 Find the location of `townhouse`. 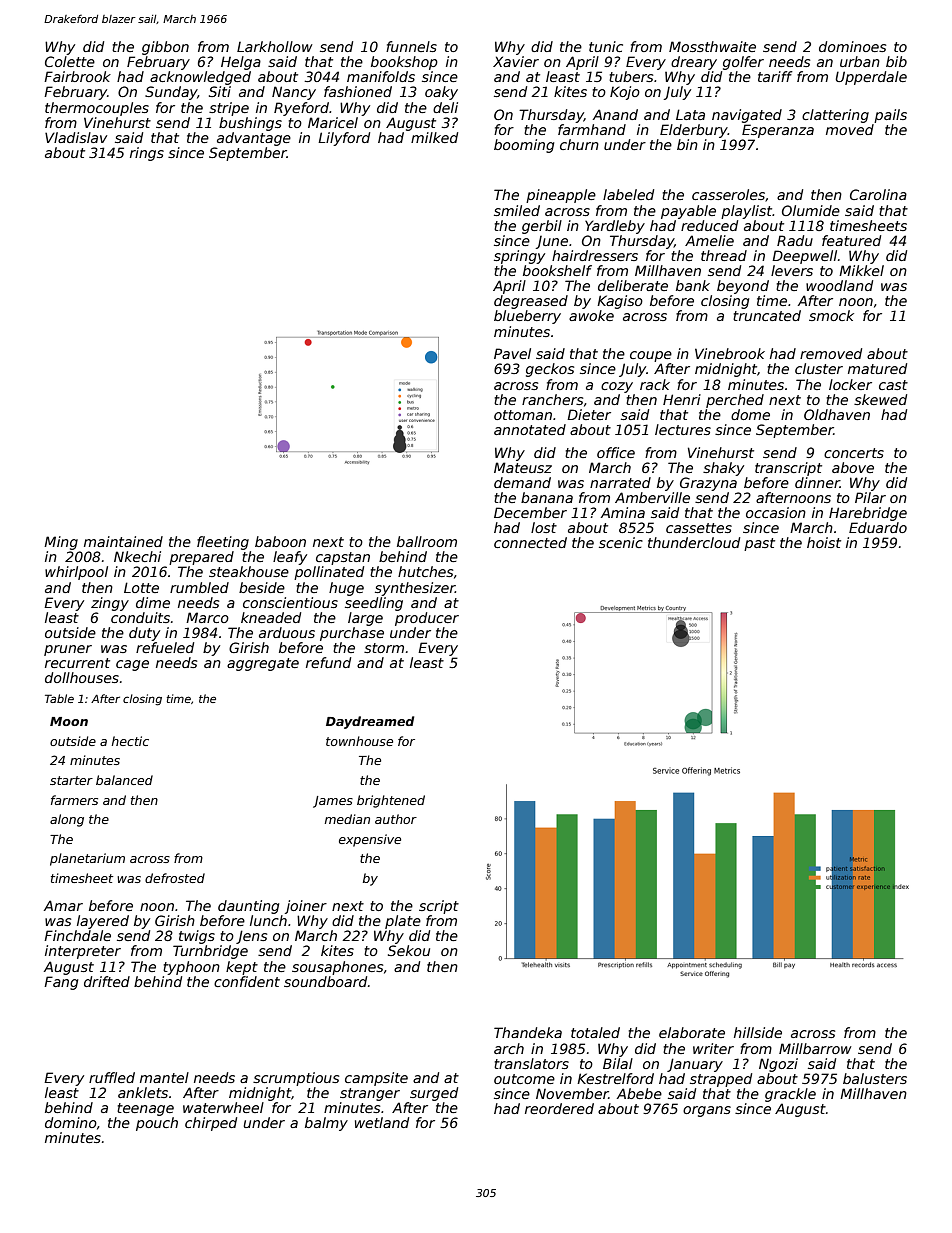

townhouse is located at coordinates (359, 741).
